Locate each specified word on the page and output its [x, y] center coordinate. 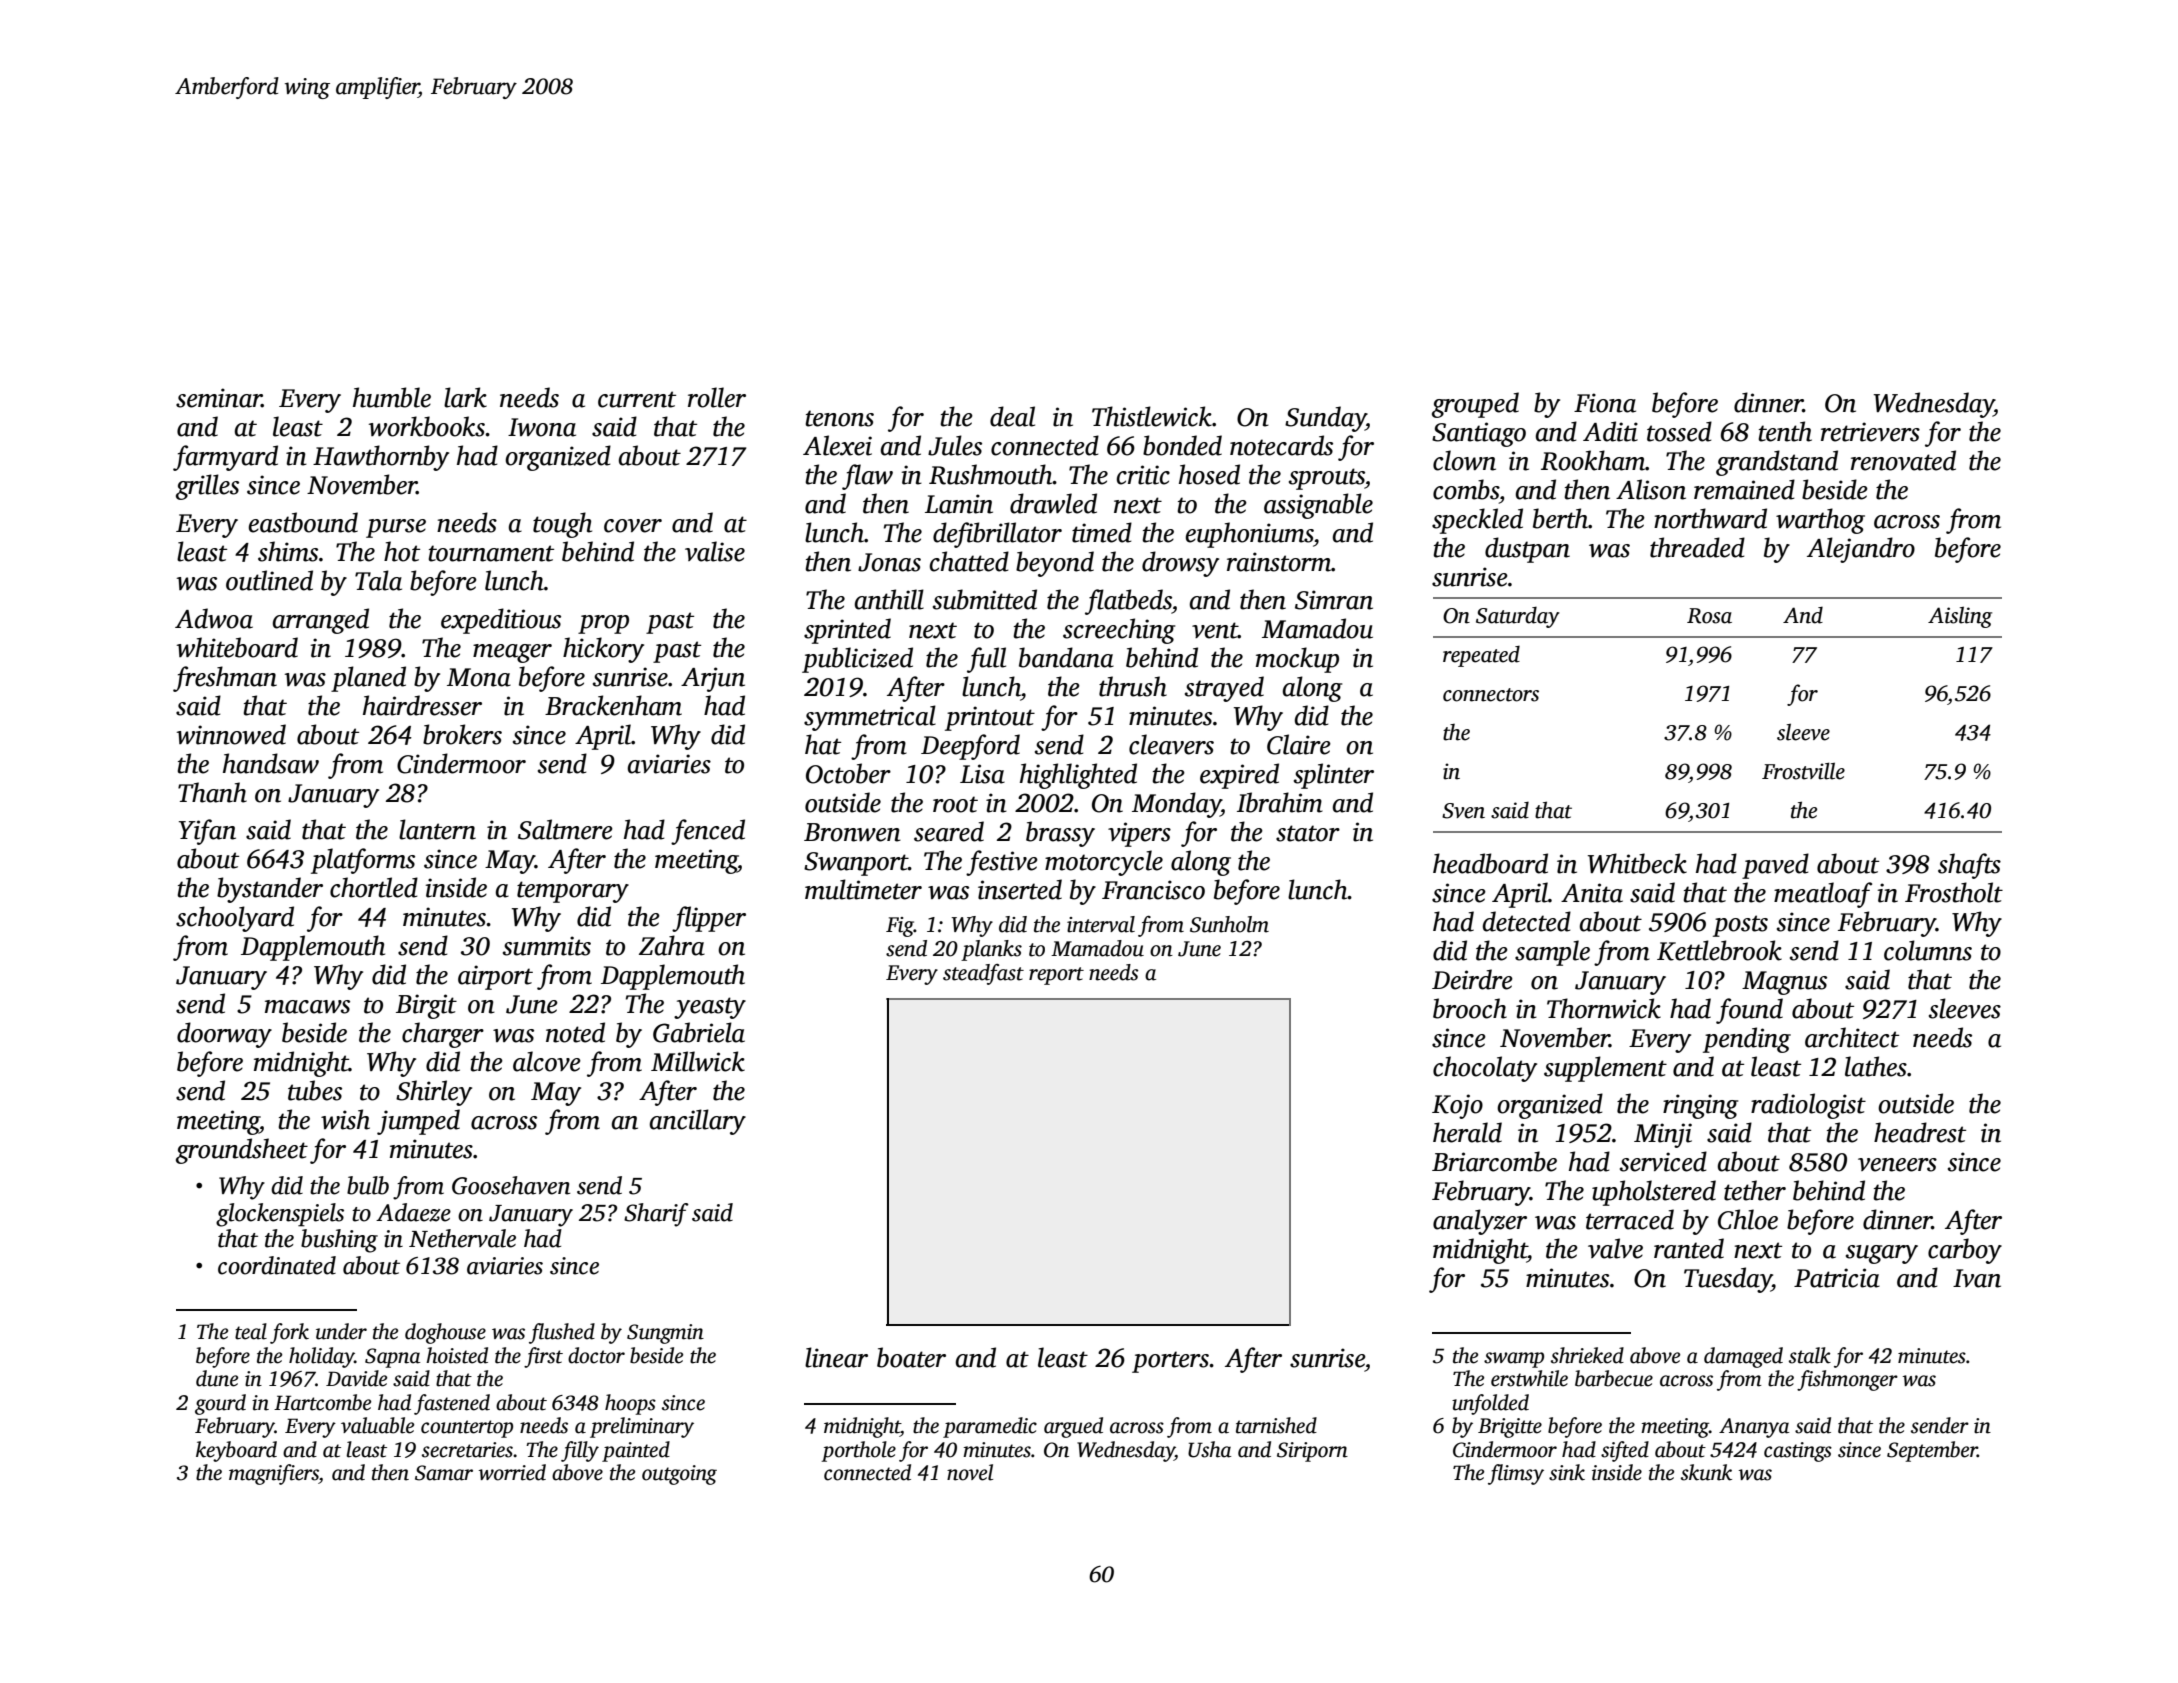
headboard [1490, 863]
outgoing [679, 1475]
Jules [955, 445]
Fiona [1605, 403]
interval [1101, 924]
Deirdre [1472, 979]
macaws [307, 1007]
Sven [1463, 811]
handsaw [271, 763]
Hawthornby [381, 458]
